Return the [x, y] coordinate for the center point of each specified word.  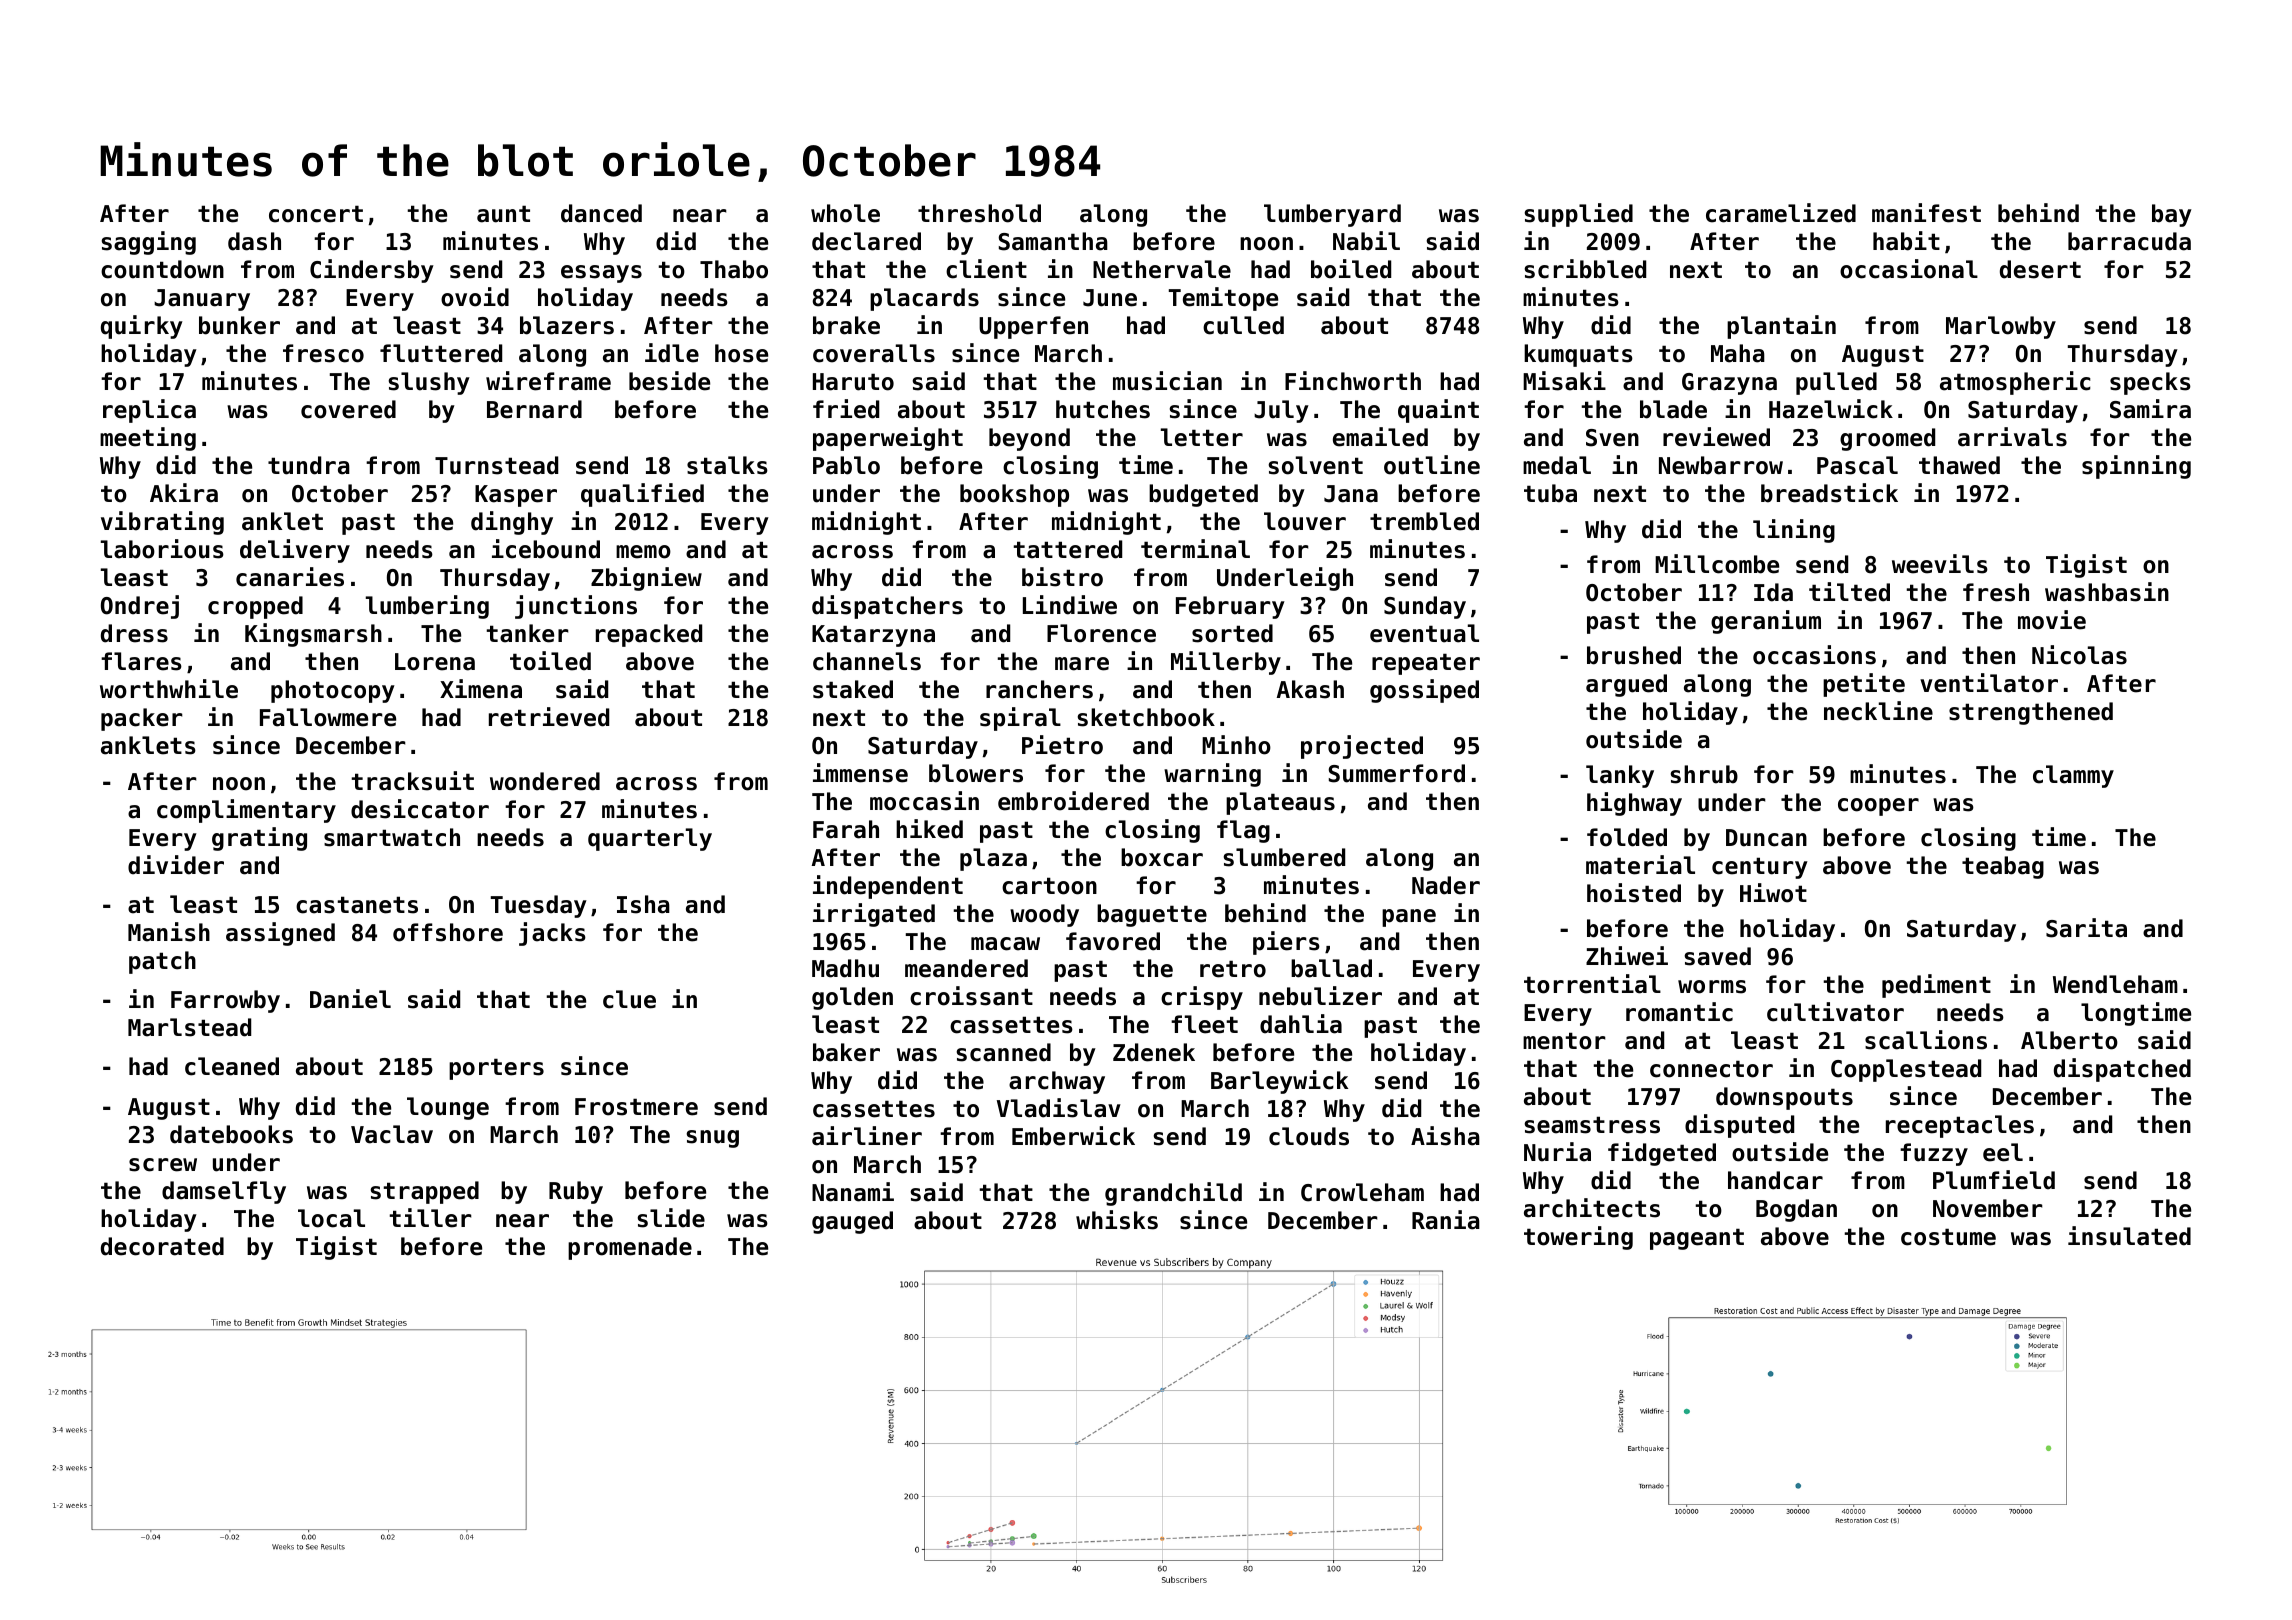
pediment [1936, 986]
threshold [979, 213]
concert [316, 214]
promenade [630, 1248]
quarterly [650, 839]
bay [2172, 215]
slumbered [1284, 857]
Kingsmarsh [313, 635]
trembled [1424, 521]
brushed [1634, 655]
